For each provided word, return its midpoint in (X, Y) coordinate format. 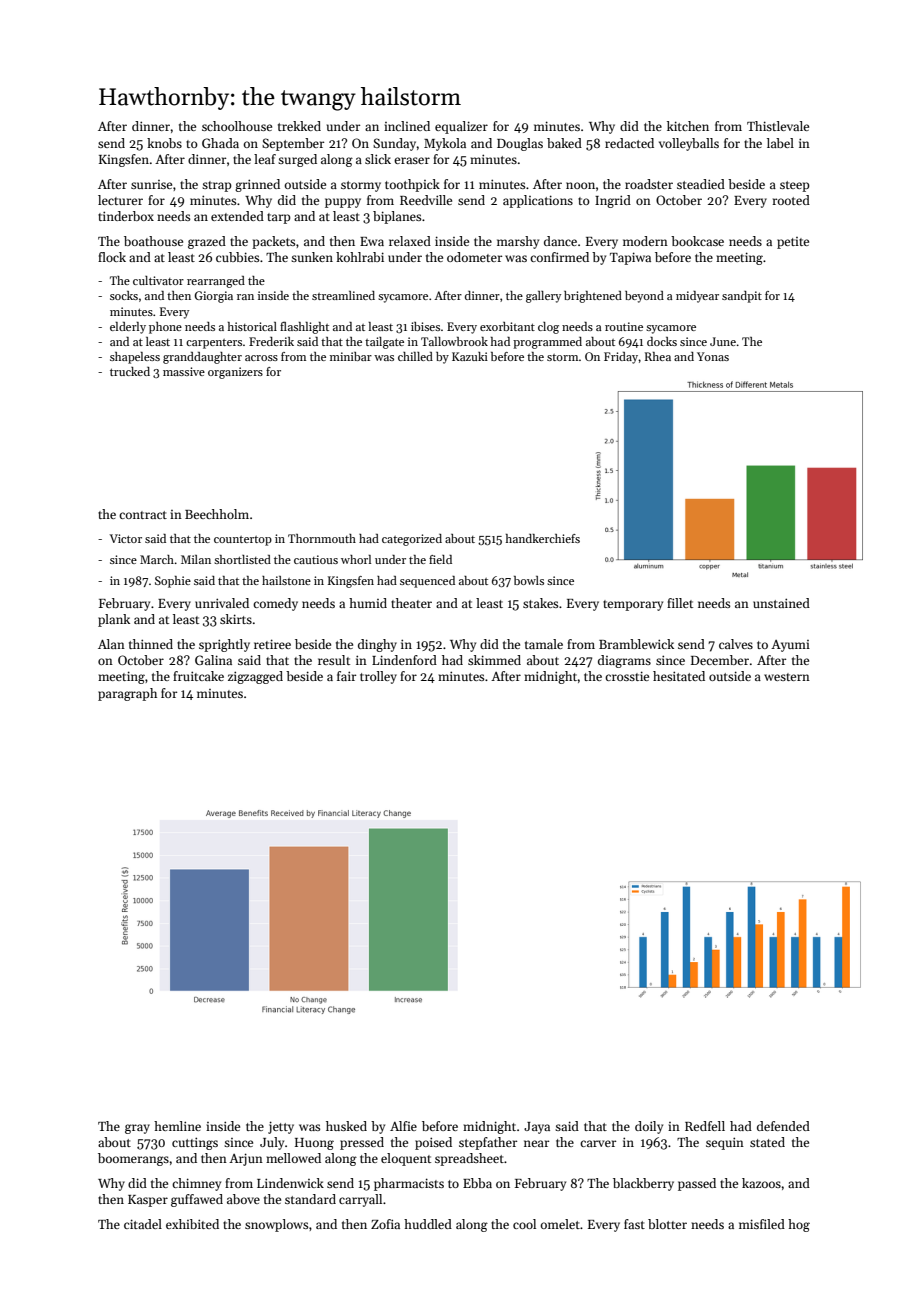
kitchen (688, 126)
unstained (781, 603)
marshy (518, 242)
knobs (164, 143)
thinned (151, 644)
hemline (177, 1126)
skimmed (494, 660)
